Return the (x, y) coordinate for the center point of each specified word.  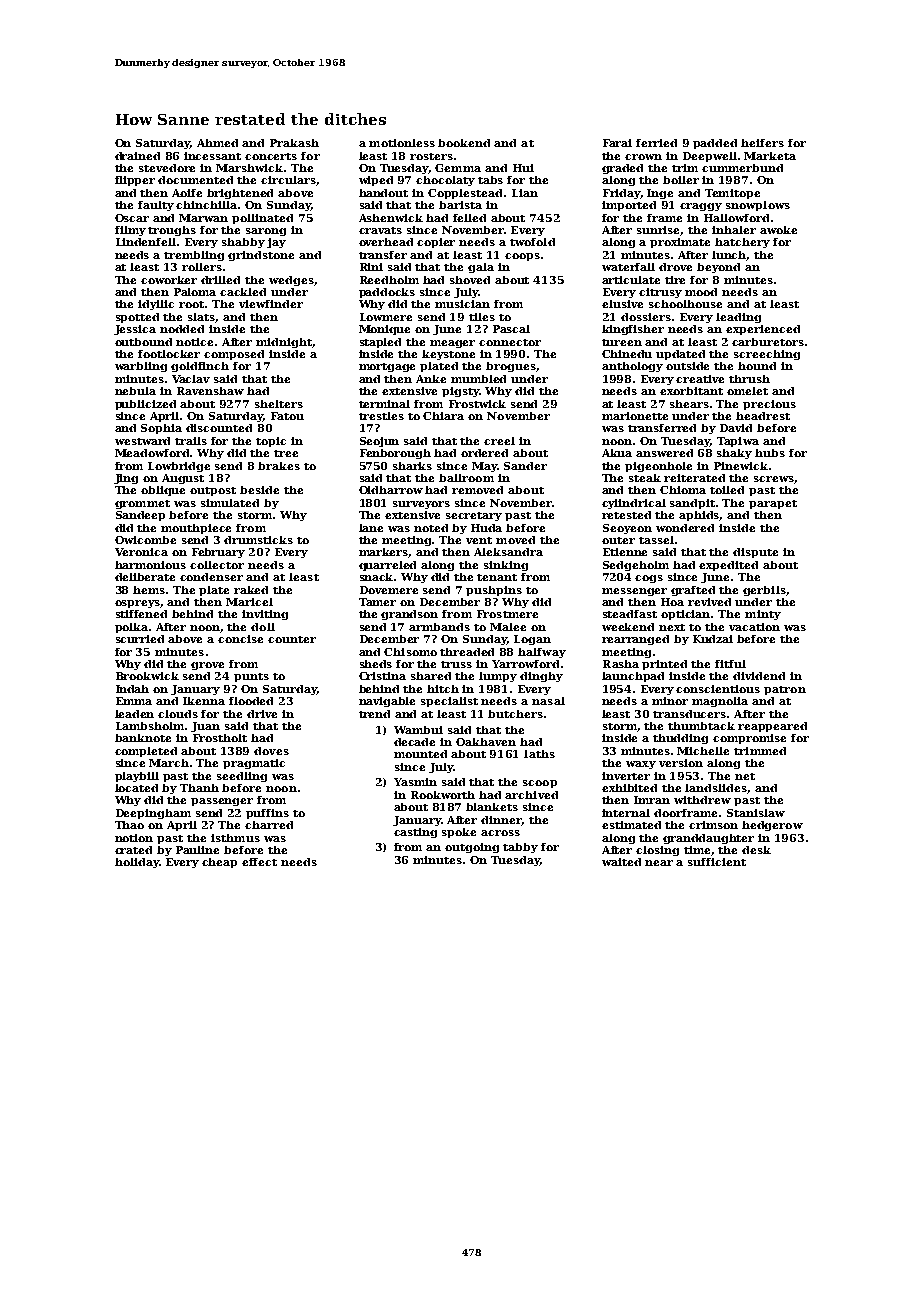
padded (715, 144)
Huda (486, 528)
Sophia (161, 429)
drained (137, 156)
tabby (520, 848)
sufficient (717, 862)
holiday (137, 863)
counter (292, 639)
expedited (728, 566)
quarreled (387, 566)
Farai (617, 143)
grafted (693, 591)
